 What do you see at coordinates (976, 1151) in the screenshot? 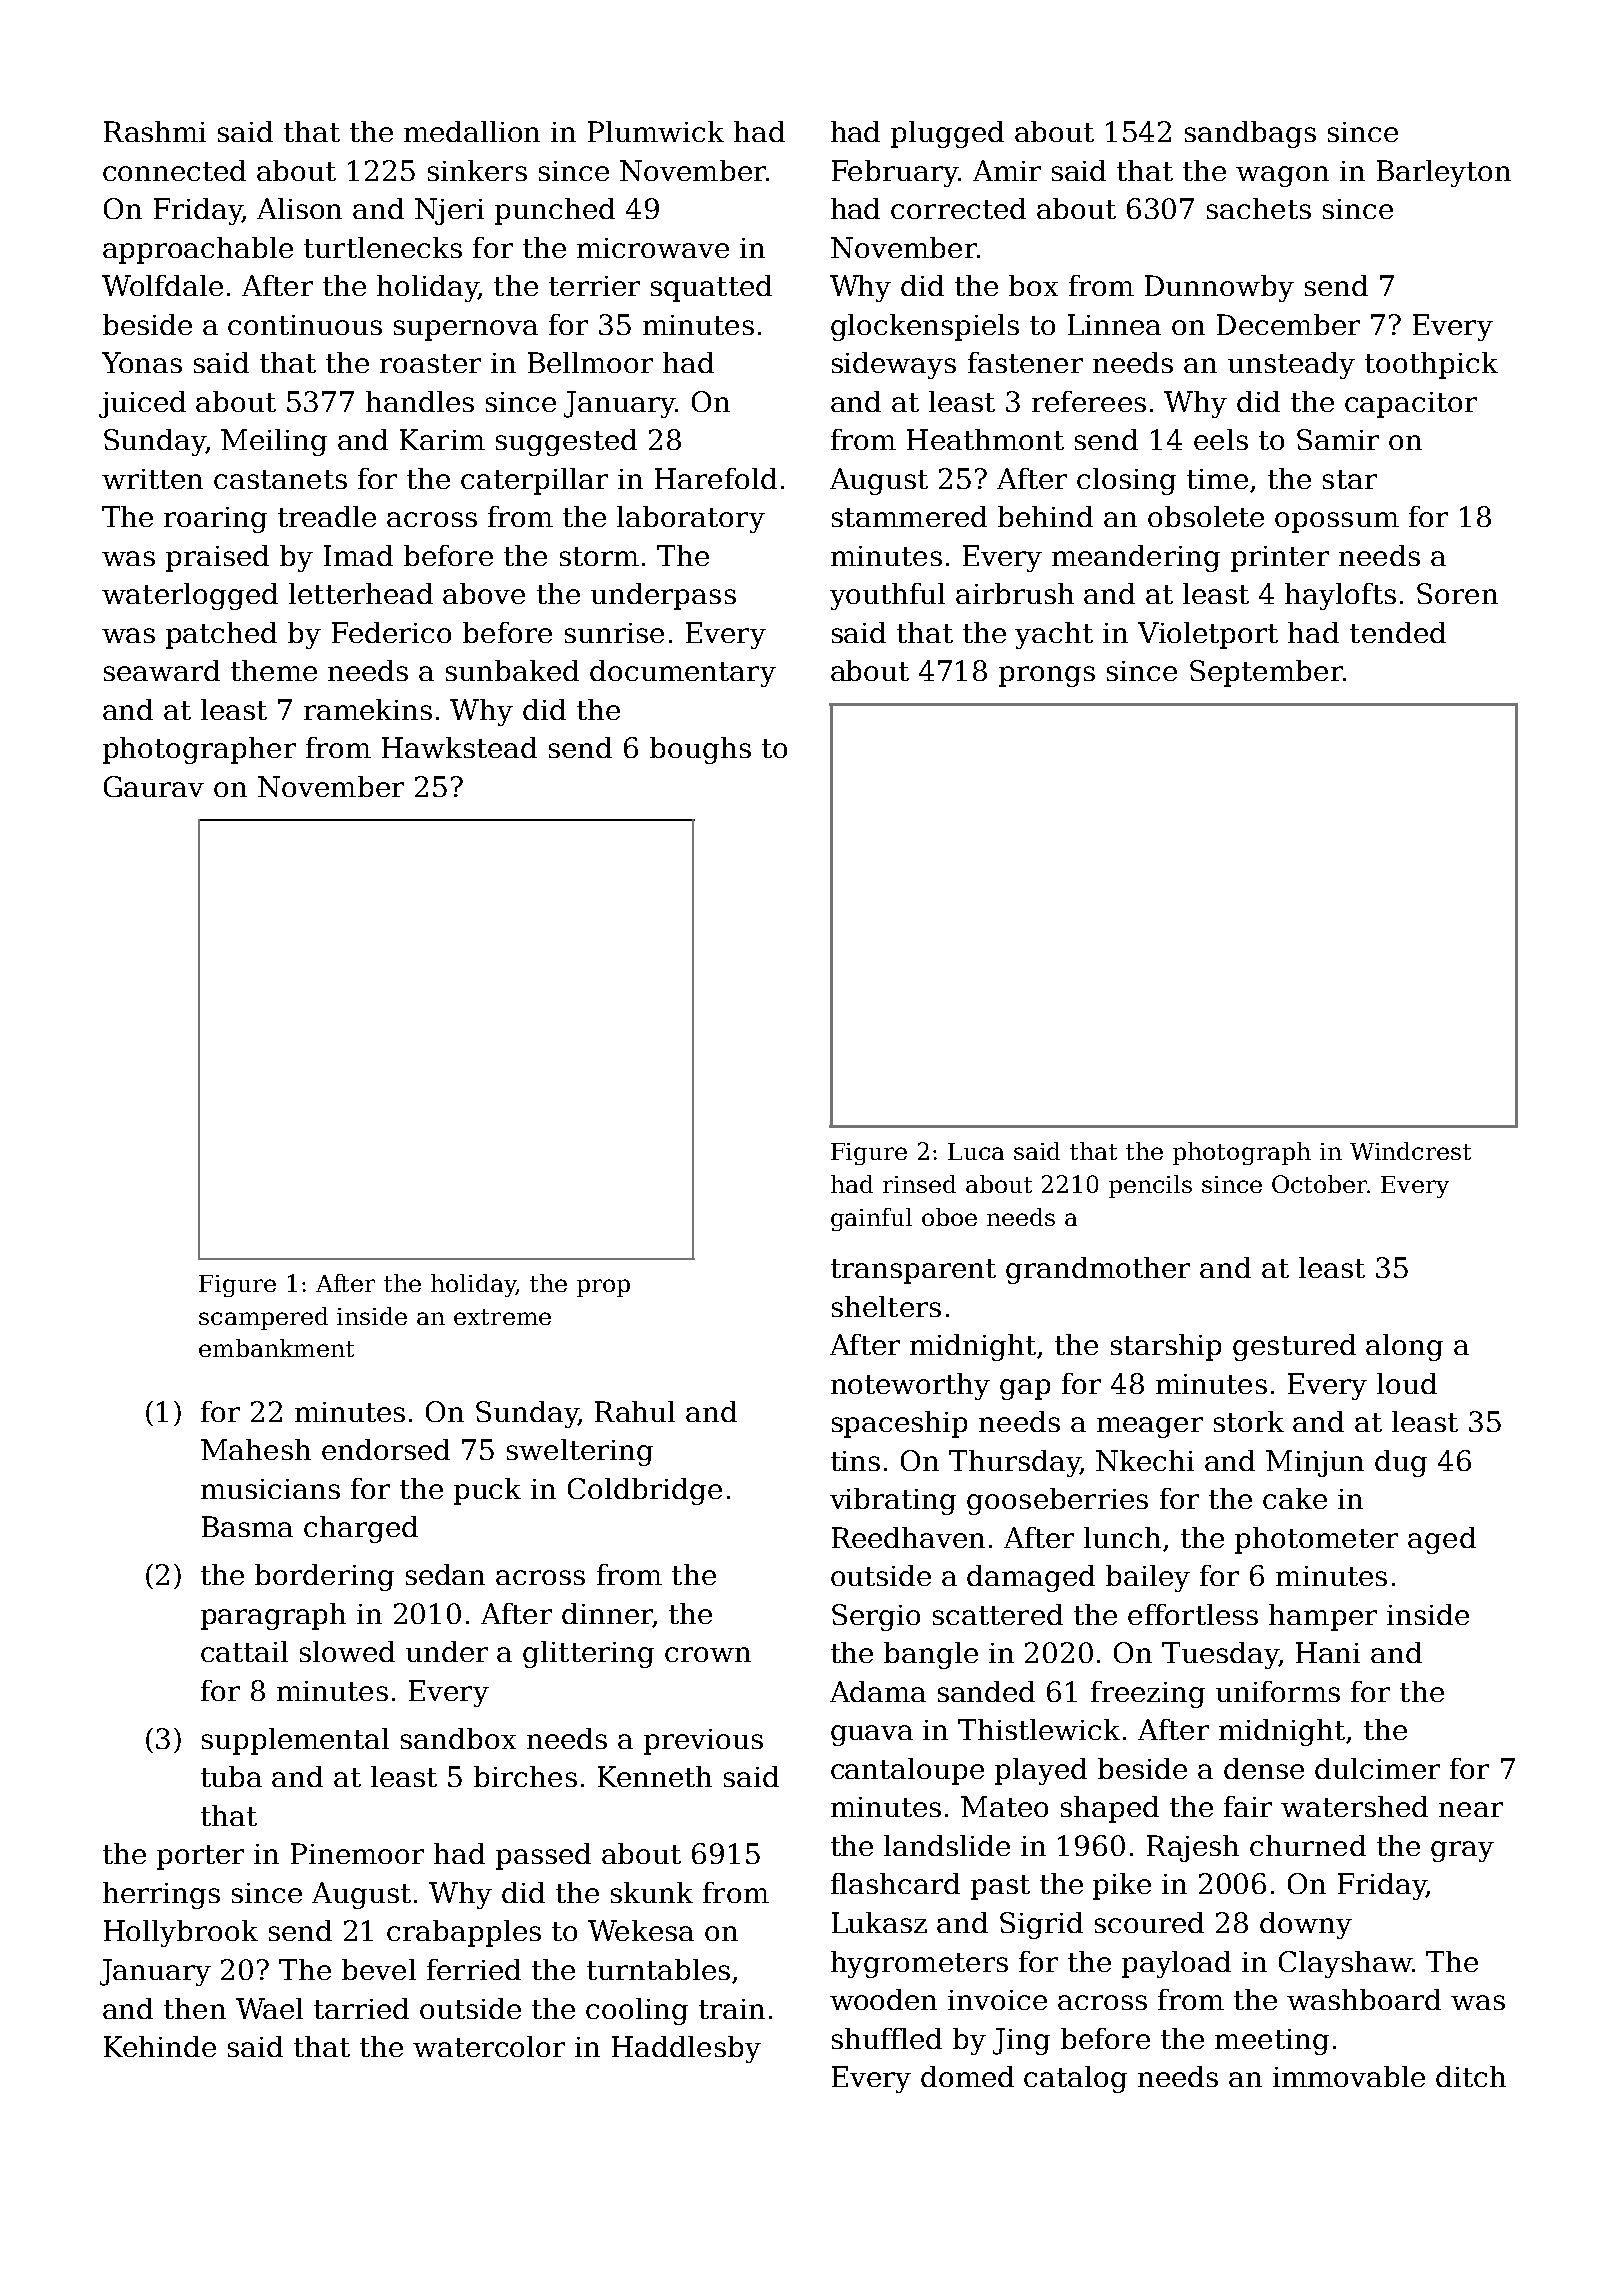
I see `Luca` at bounding box center [976, 1151].
